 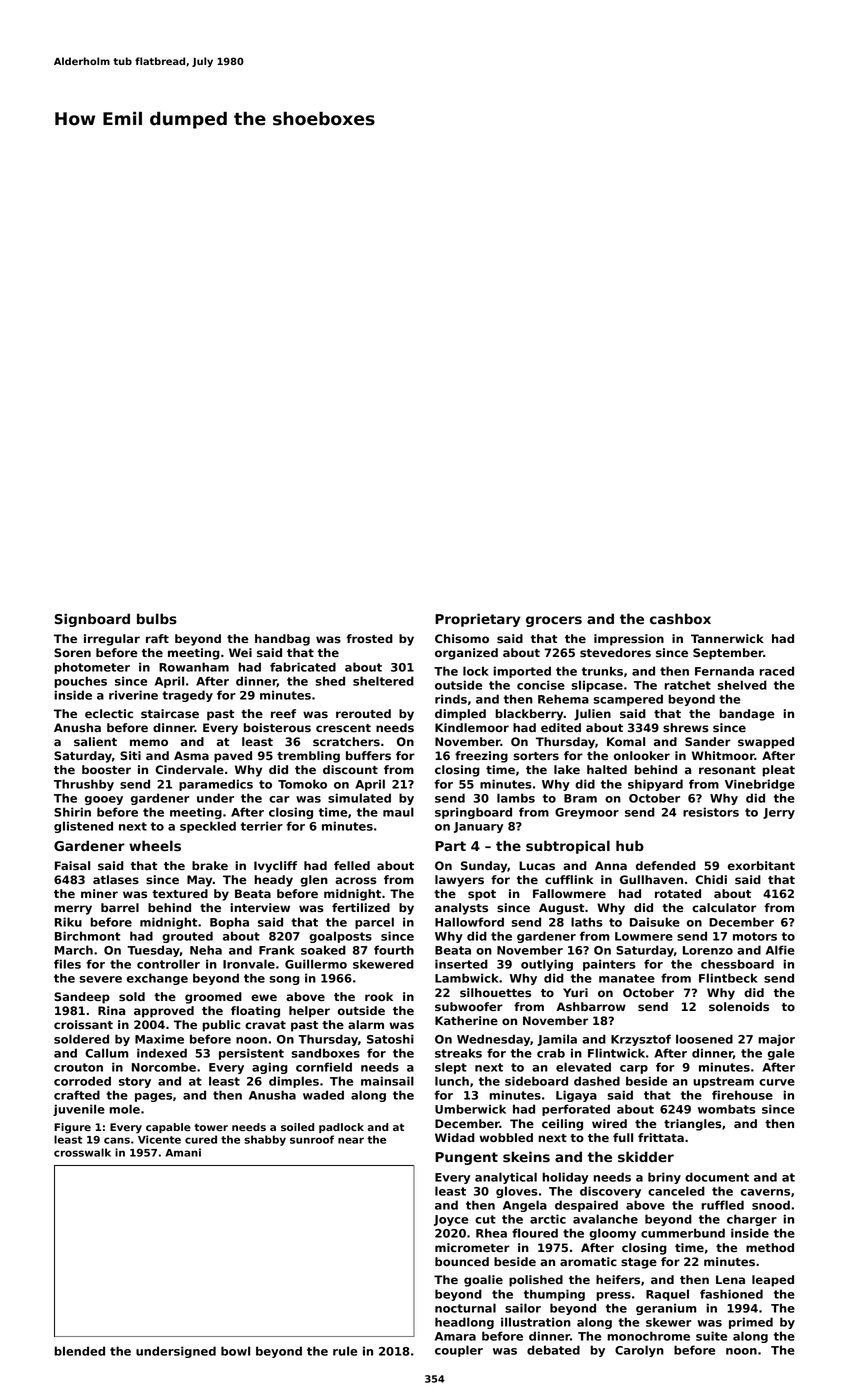 I want to click on Ironvale, so click(x=249, y=964).
